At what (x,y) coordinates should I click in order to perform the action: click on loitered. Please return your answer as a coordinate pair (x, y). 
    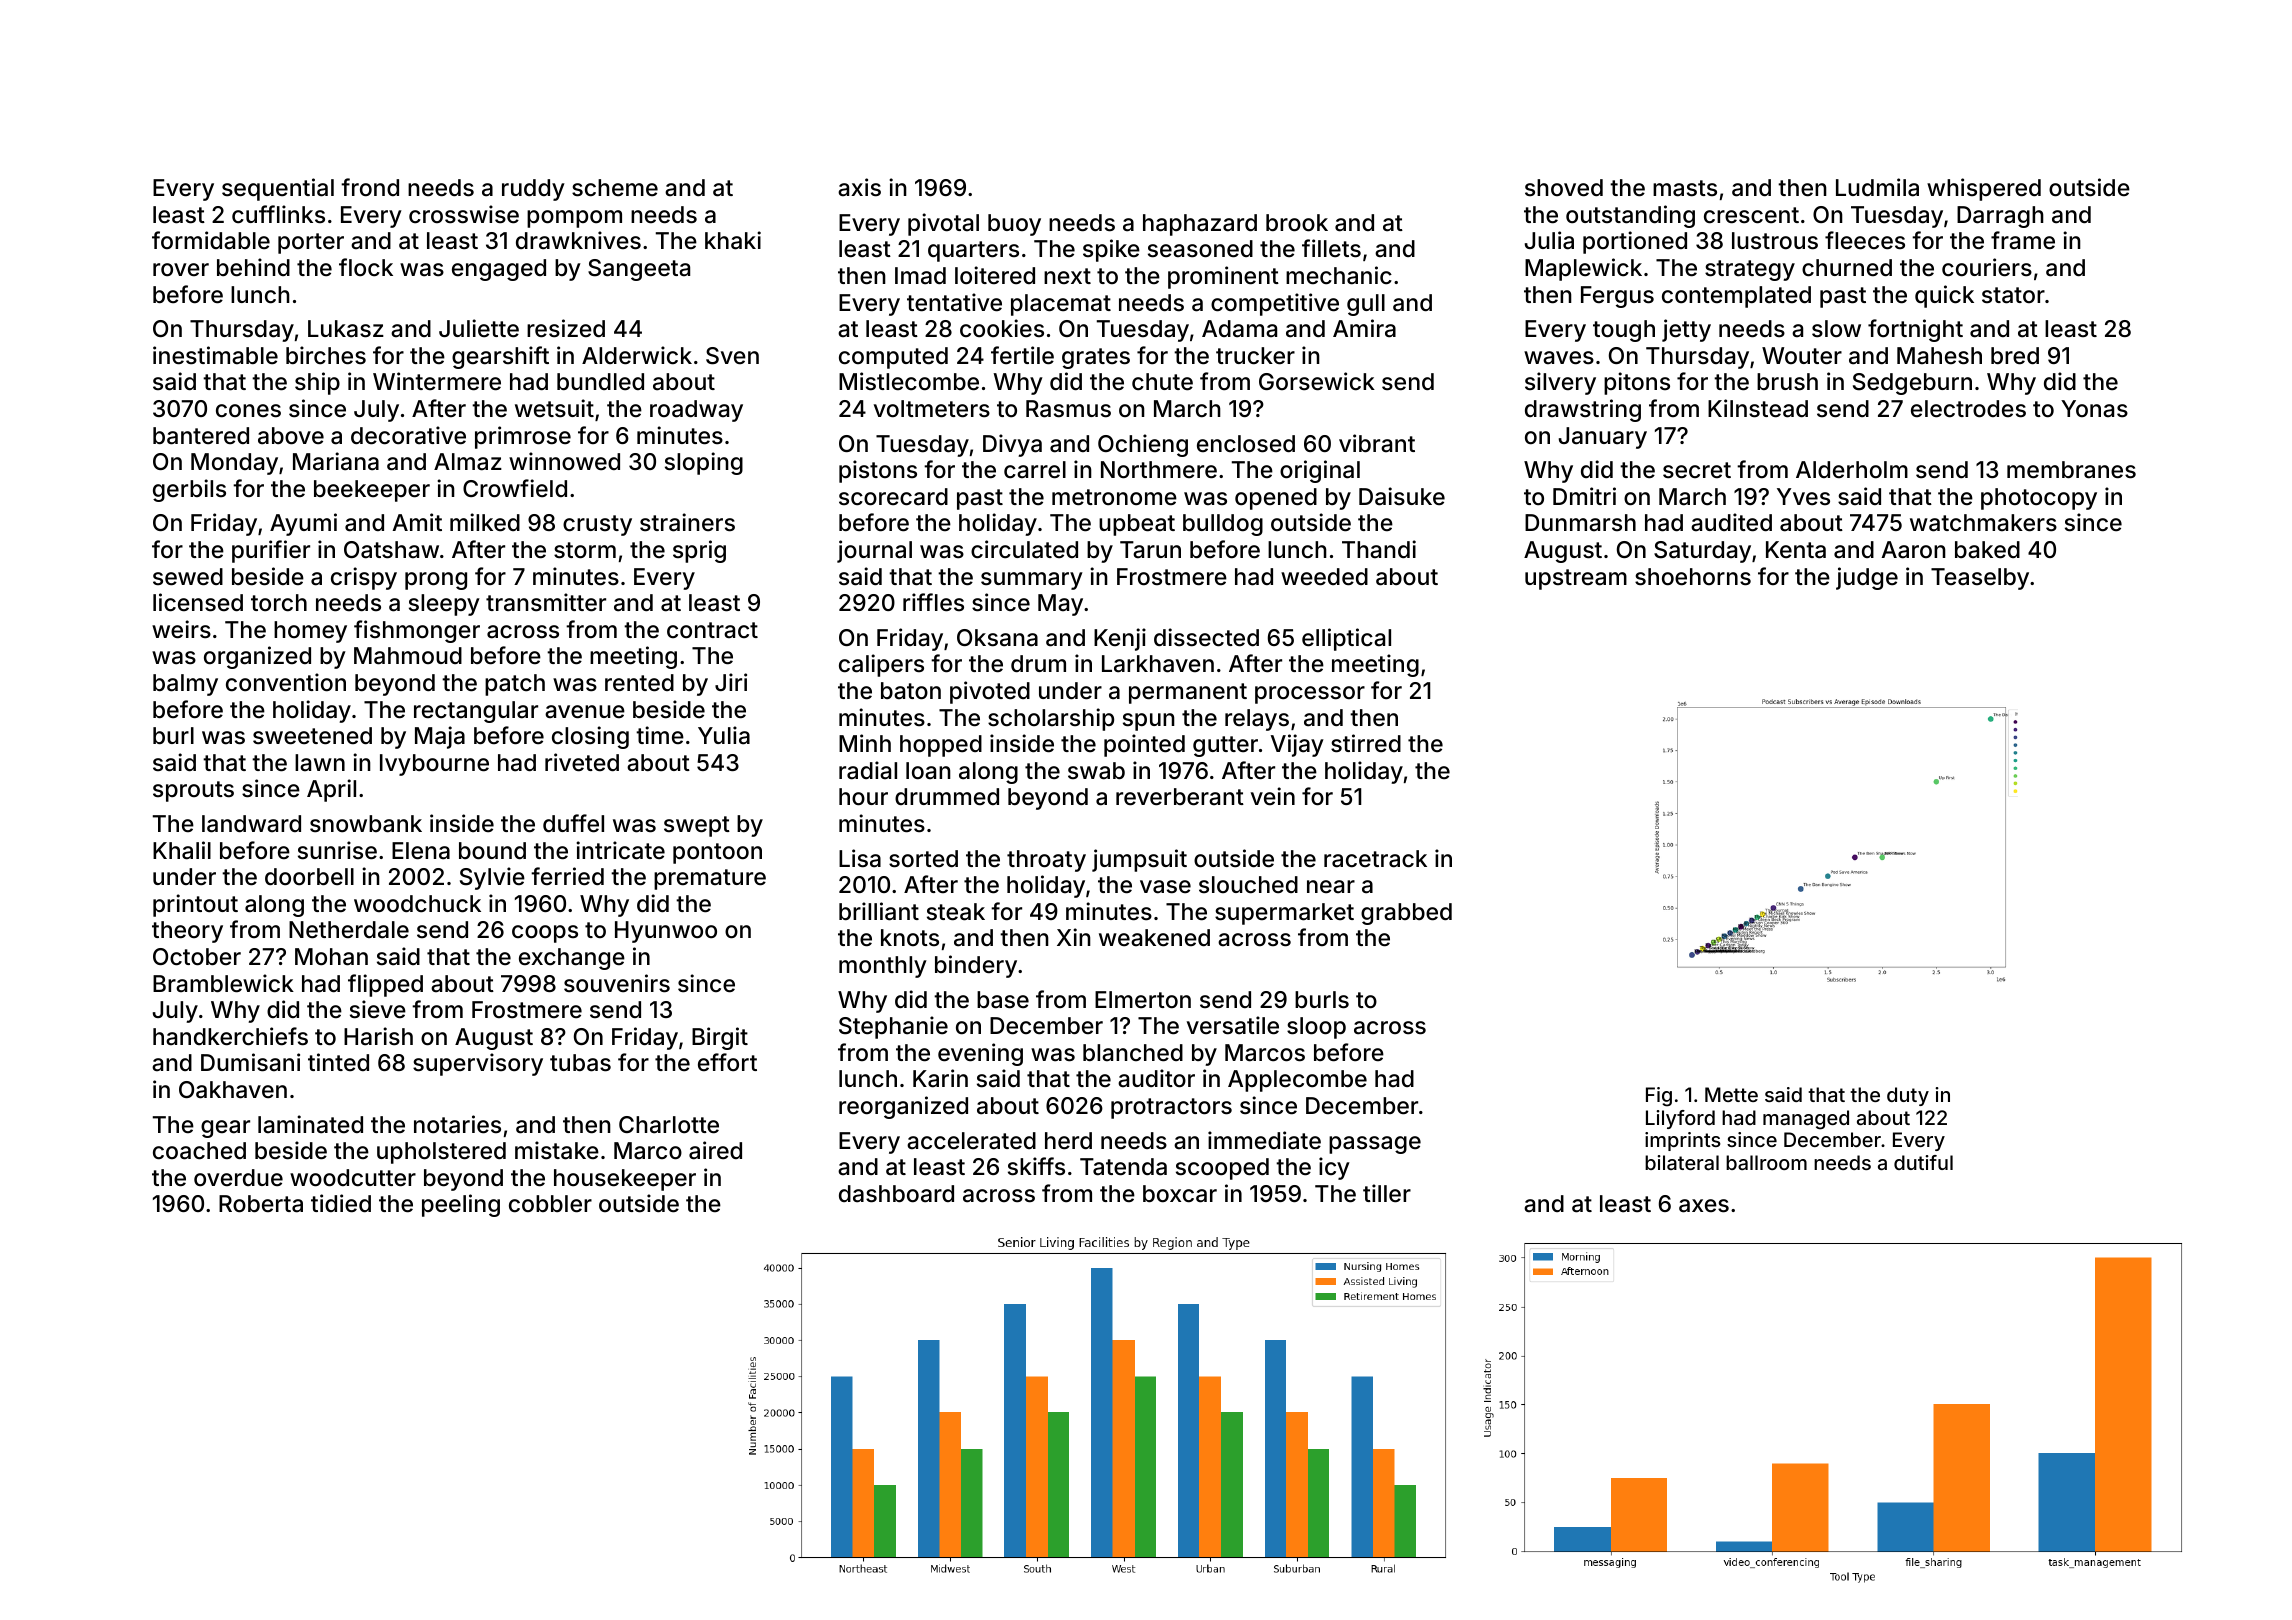
    Looking at the image, I should click on (995, 275).
